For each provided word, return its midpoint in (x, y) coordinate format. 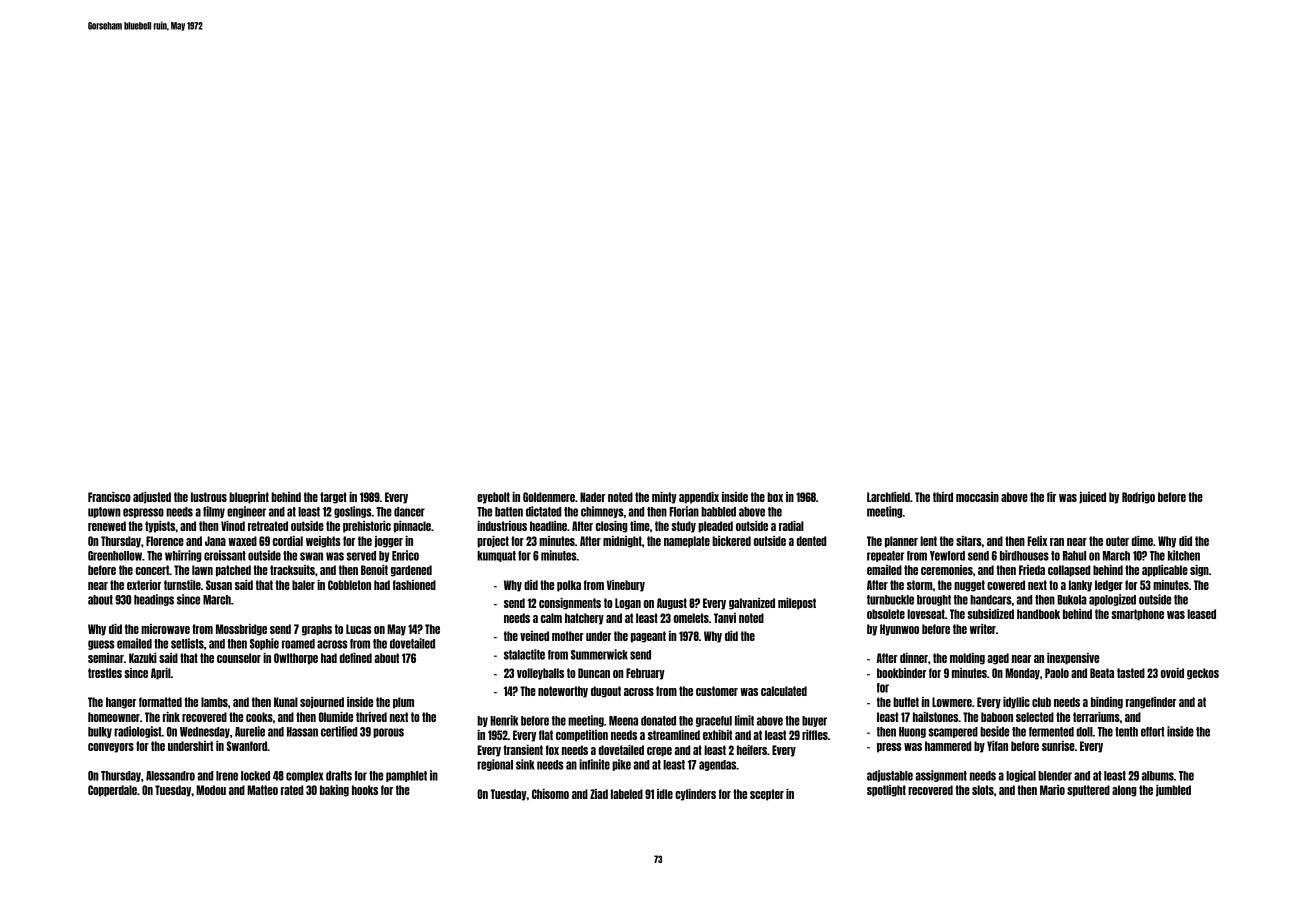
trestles (105, 673)
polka (569, 586)
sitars (969, 541)
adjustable (890, 776)
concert (152, 570)
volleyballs (540, 674)
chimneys (602, 512)
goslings (353, 512)
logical (1021, 776)
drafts (339, 776)
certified (339, 731)
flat (546, 735)
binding (1107, 703)
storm (920, 585)
